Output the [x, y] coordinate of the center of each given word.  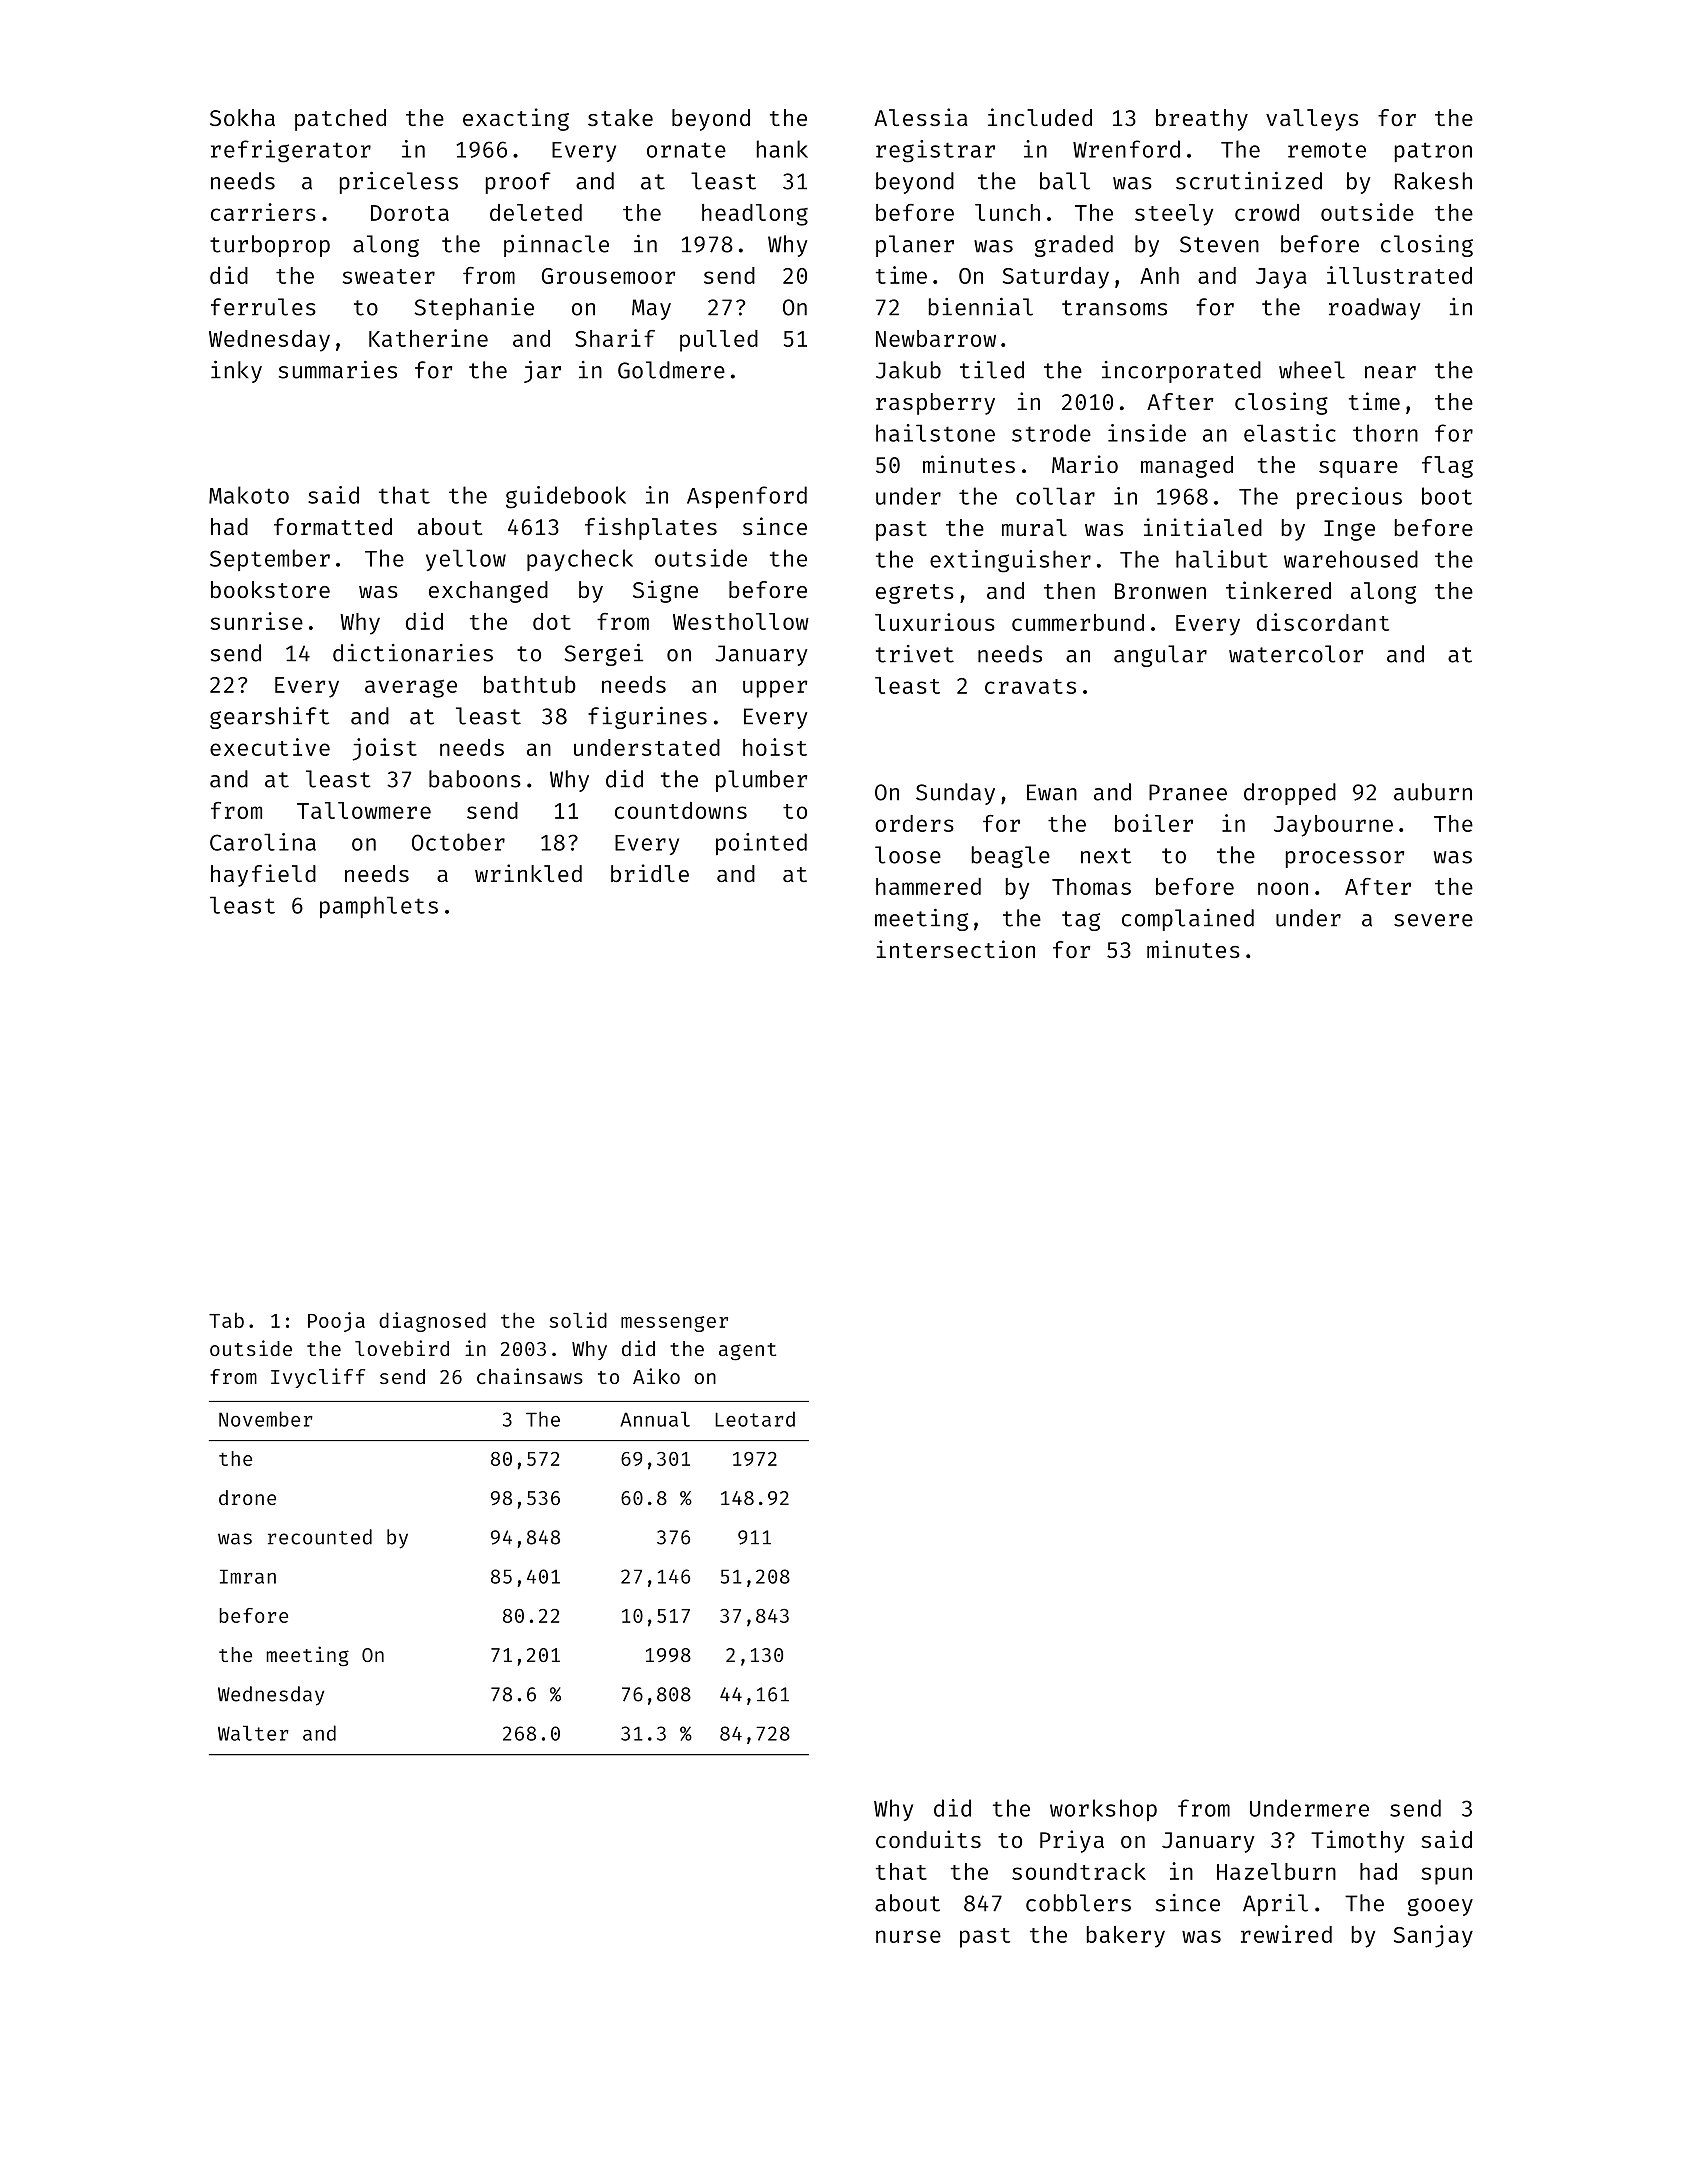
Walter [253, 1733]
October [458, 842]
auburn [1433, 792]
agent [747, 1352]
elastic [1290, 433]
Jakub [908, 370]
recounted [320, 1537]
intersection [955, 949]
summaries [338, 370]
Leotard [755, 1419]
